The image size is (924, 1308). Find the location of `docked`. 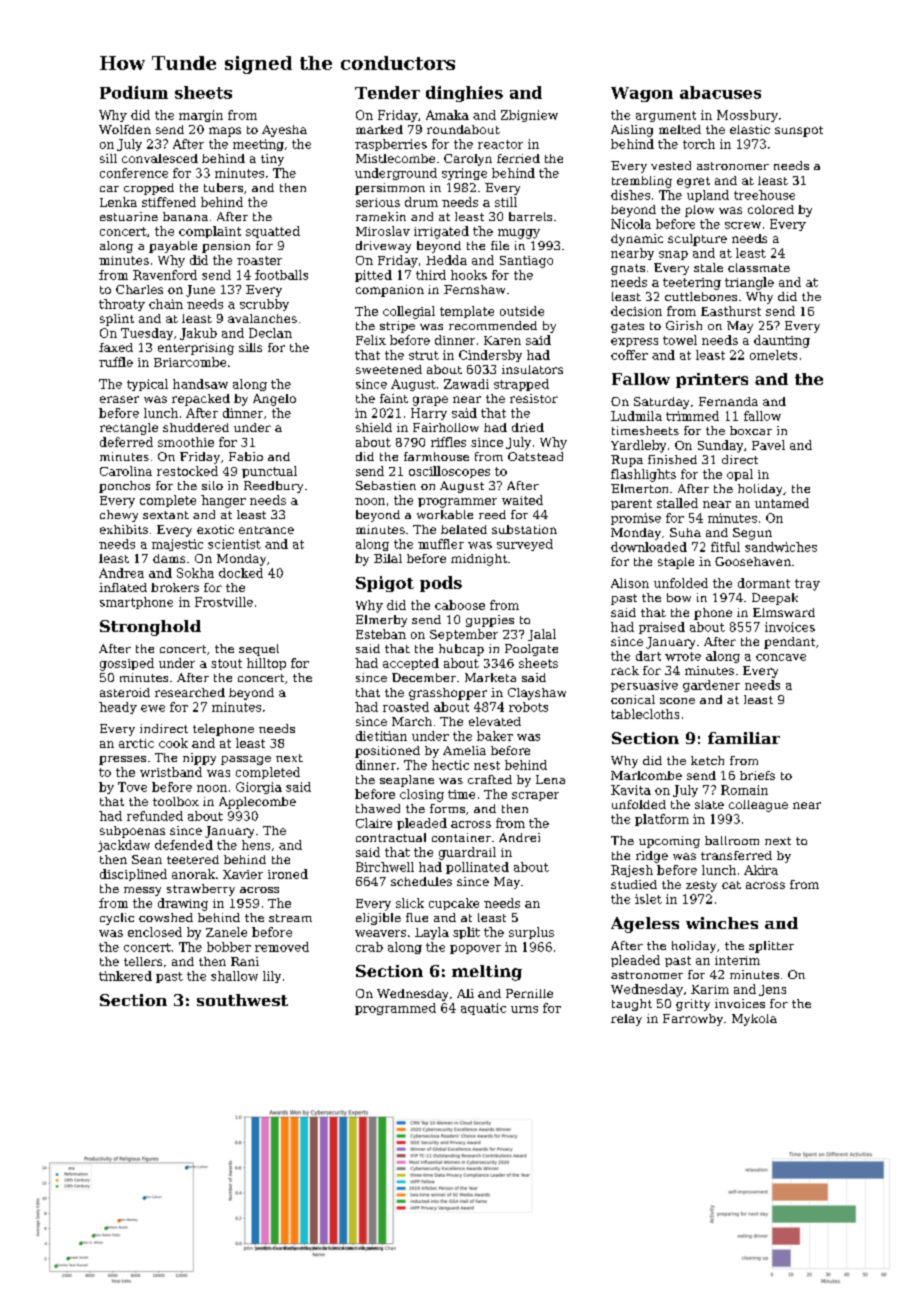

docked is located at coordinates (241, 573).
